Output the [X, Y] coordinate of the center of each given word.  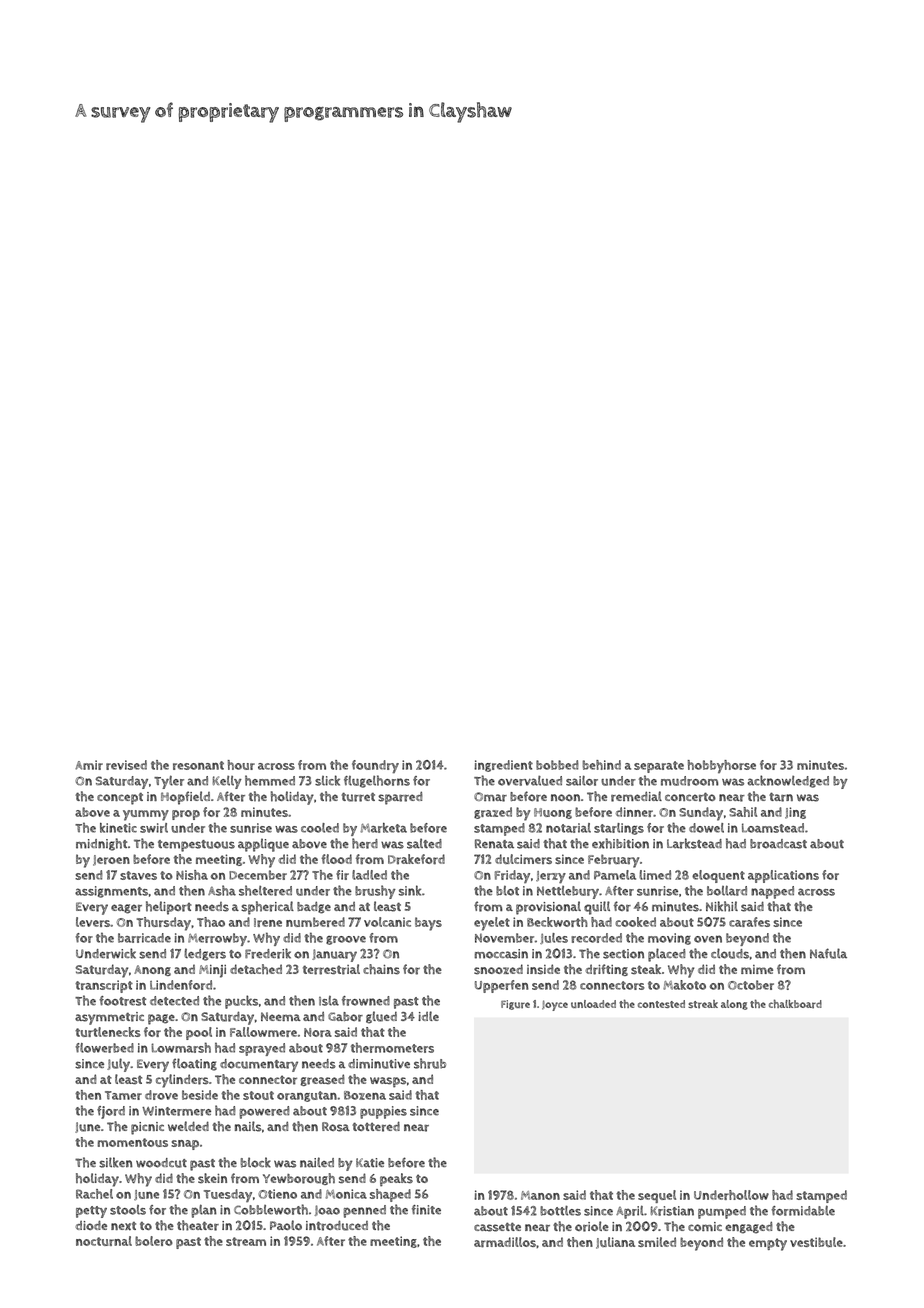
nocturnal [104, 1241]
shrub [430, 1063]
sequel [657, 1196]
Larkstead [694, 843]
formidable [803, 1210]
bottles [560, 1211]
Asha [222, 890]
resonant [198, 765]
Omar [490, 797]
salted [424, 843]
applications [783, 876]
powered [264, 1112]
